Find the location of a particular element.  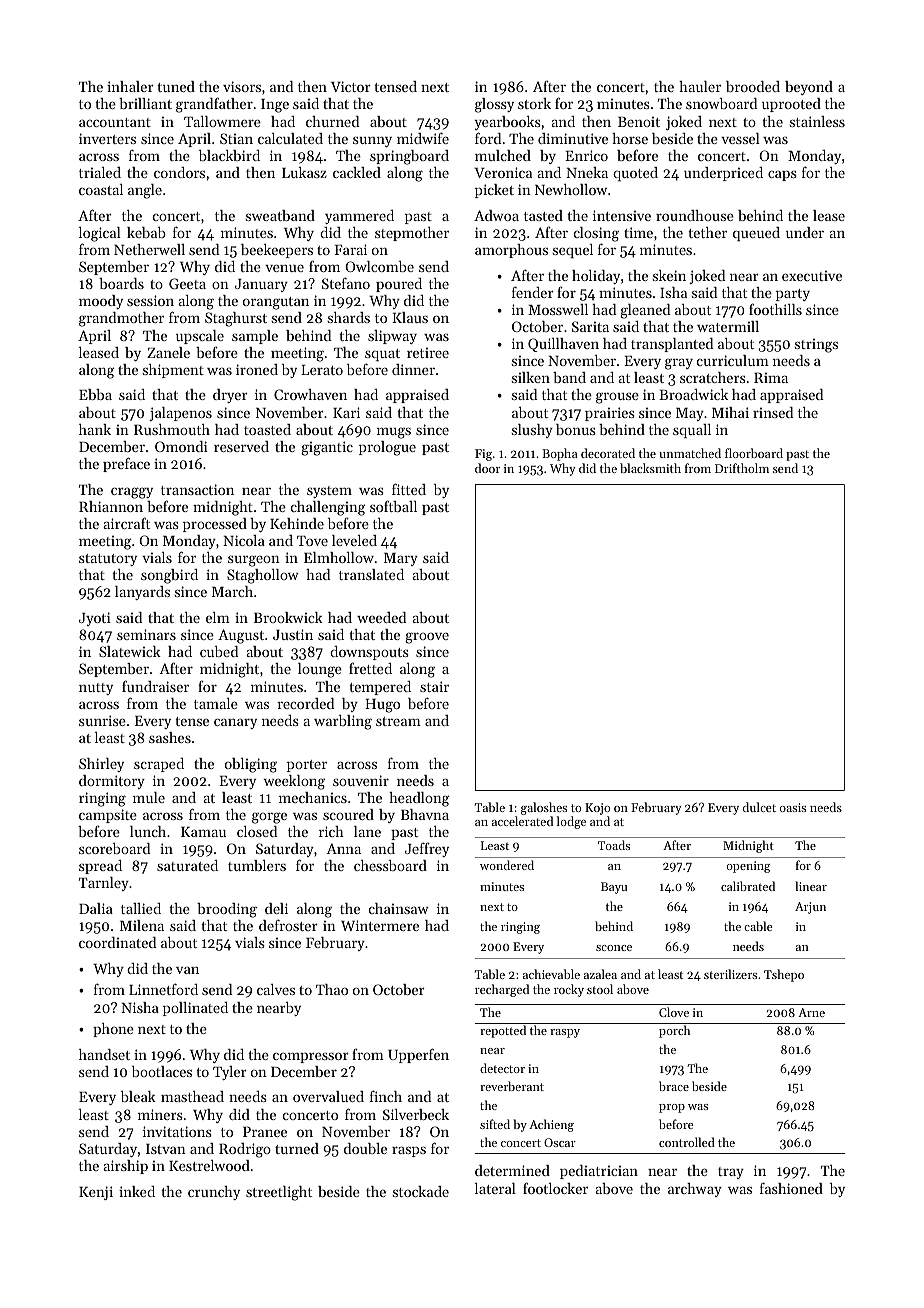

inhaler is located at coordinates (130, 86).
